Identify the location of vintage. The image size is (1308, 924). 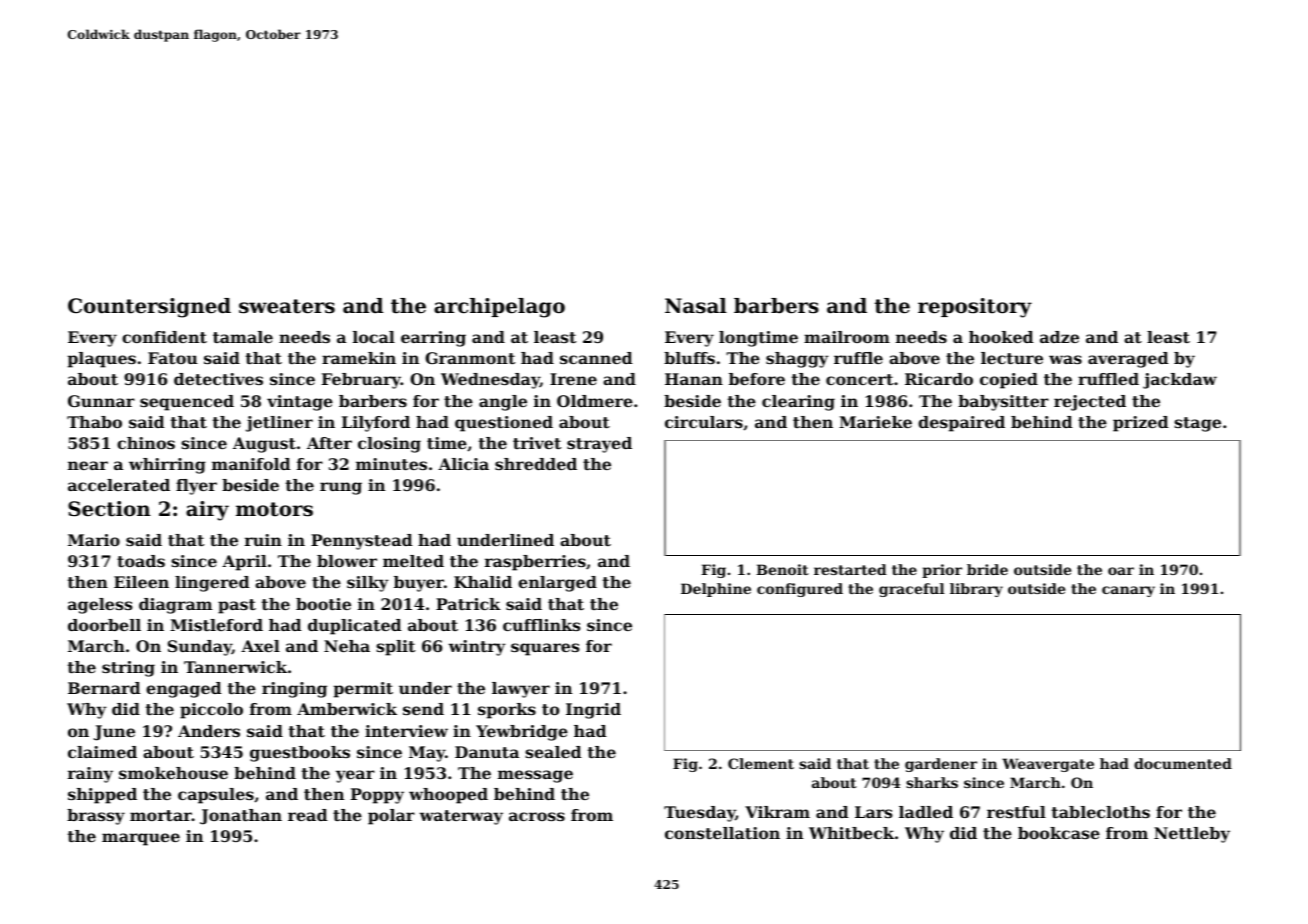
(300, 403).
